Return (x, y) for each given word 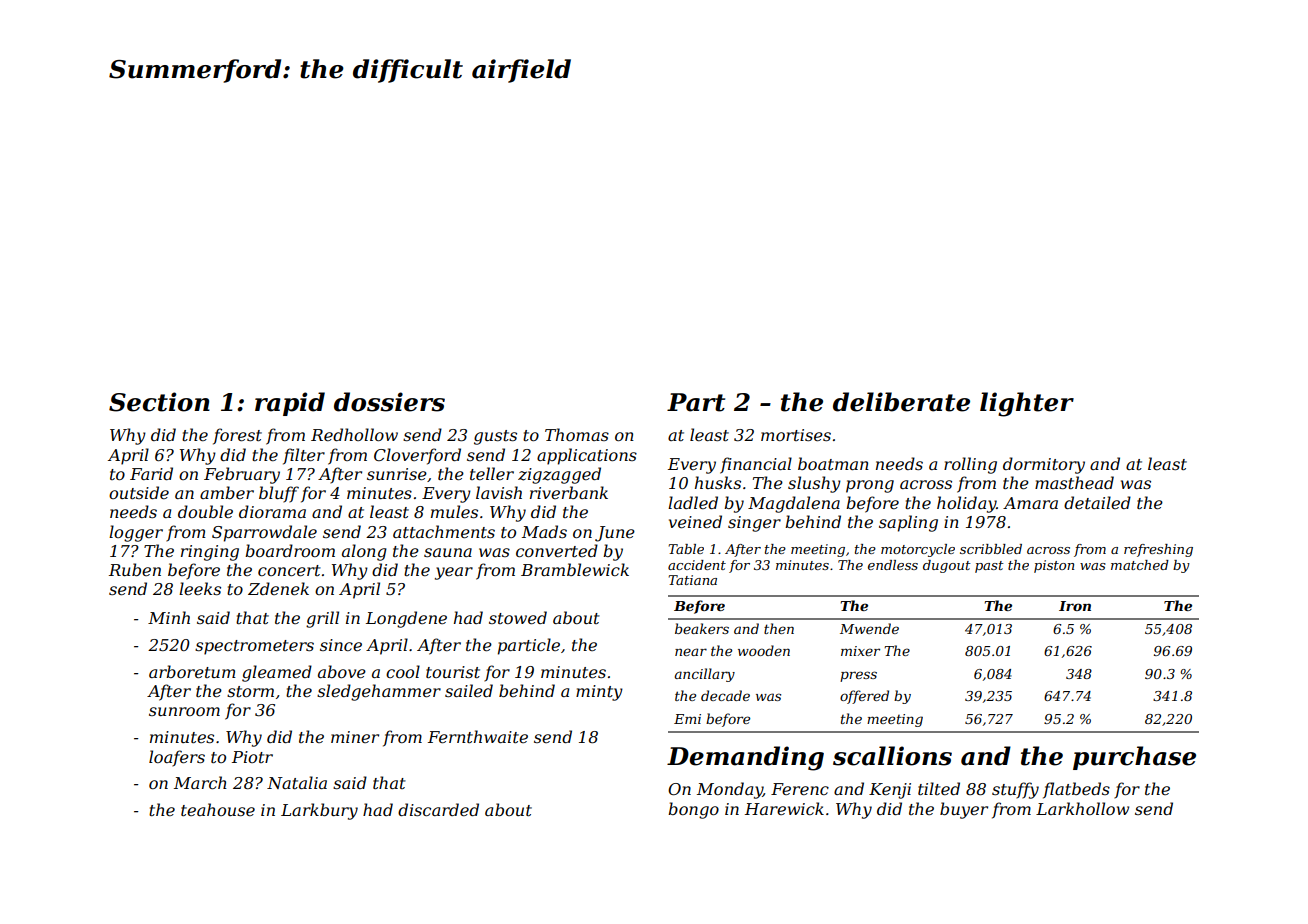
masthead (1074, 482)
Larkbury (319, 811)
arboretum (192, 671)
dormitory (1044, 465)
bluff (279, 494)
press (858, 676)
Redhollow (354, 434)
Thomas (577, 434)
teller (492, 473)
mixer (860, 651)
